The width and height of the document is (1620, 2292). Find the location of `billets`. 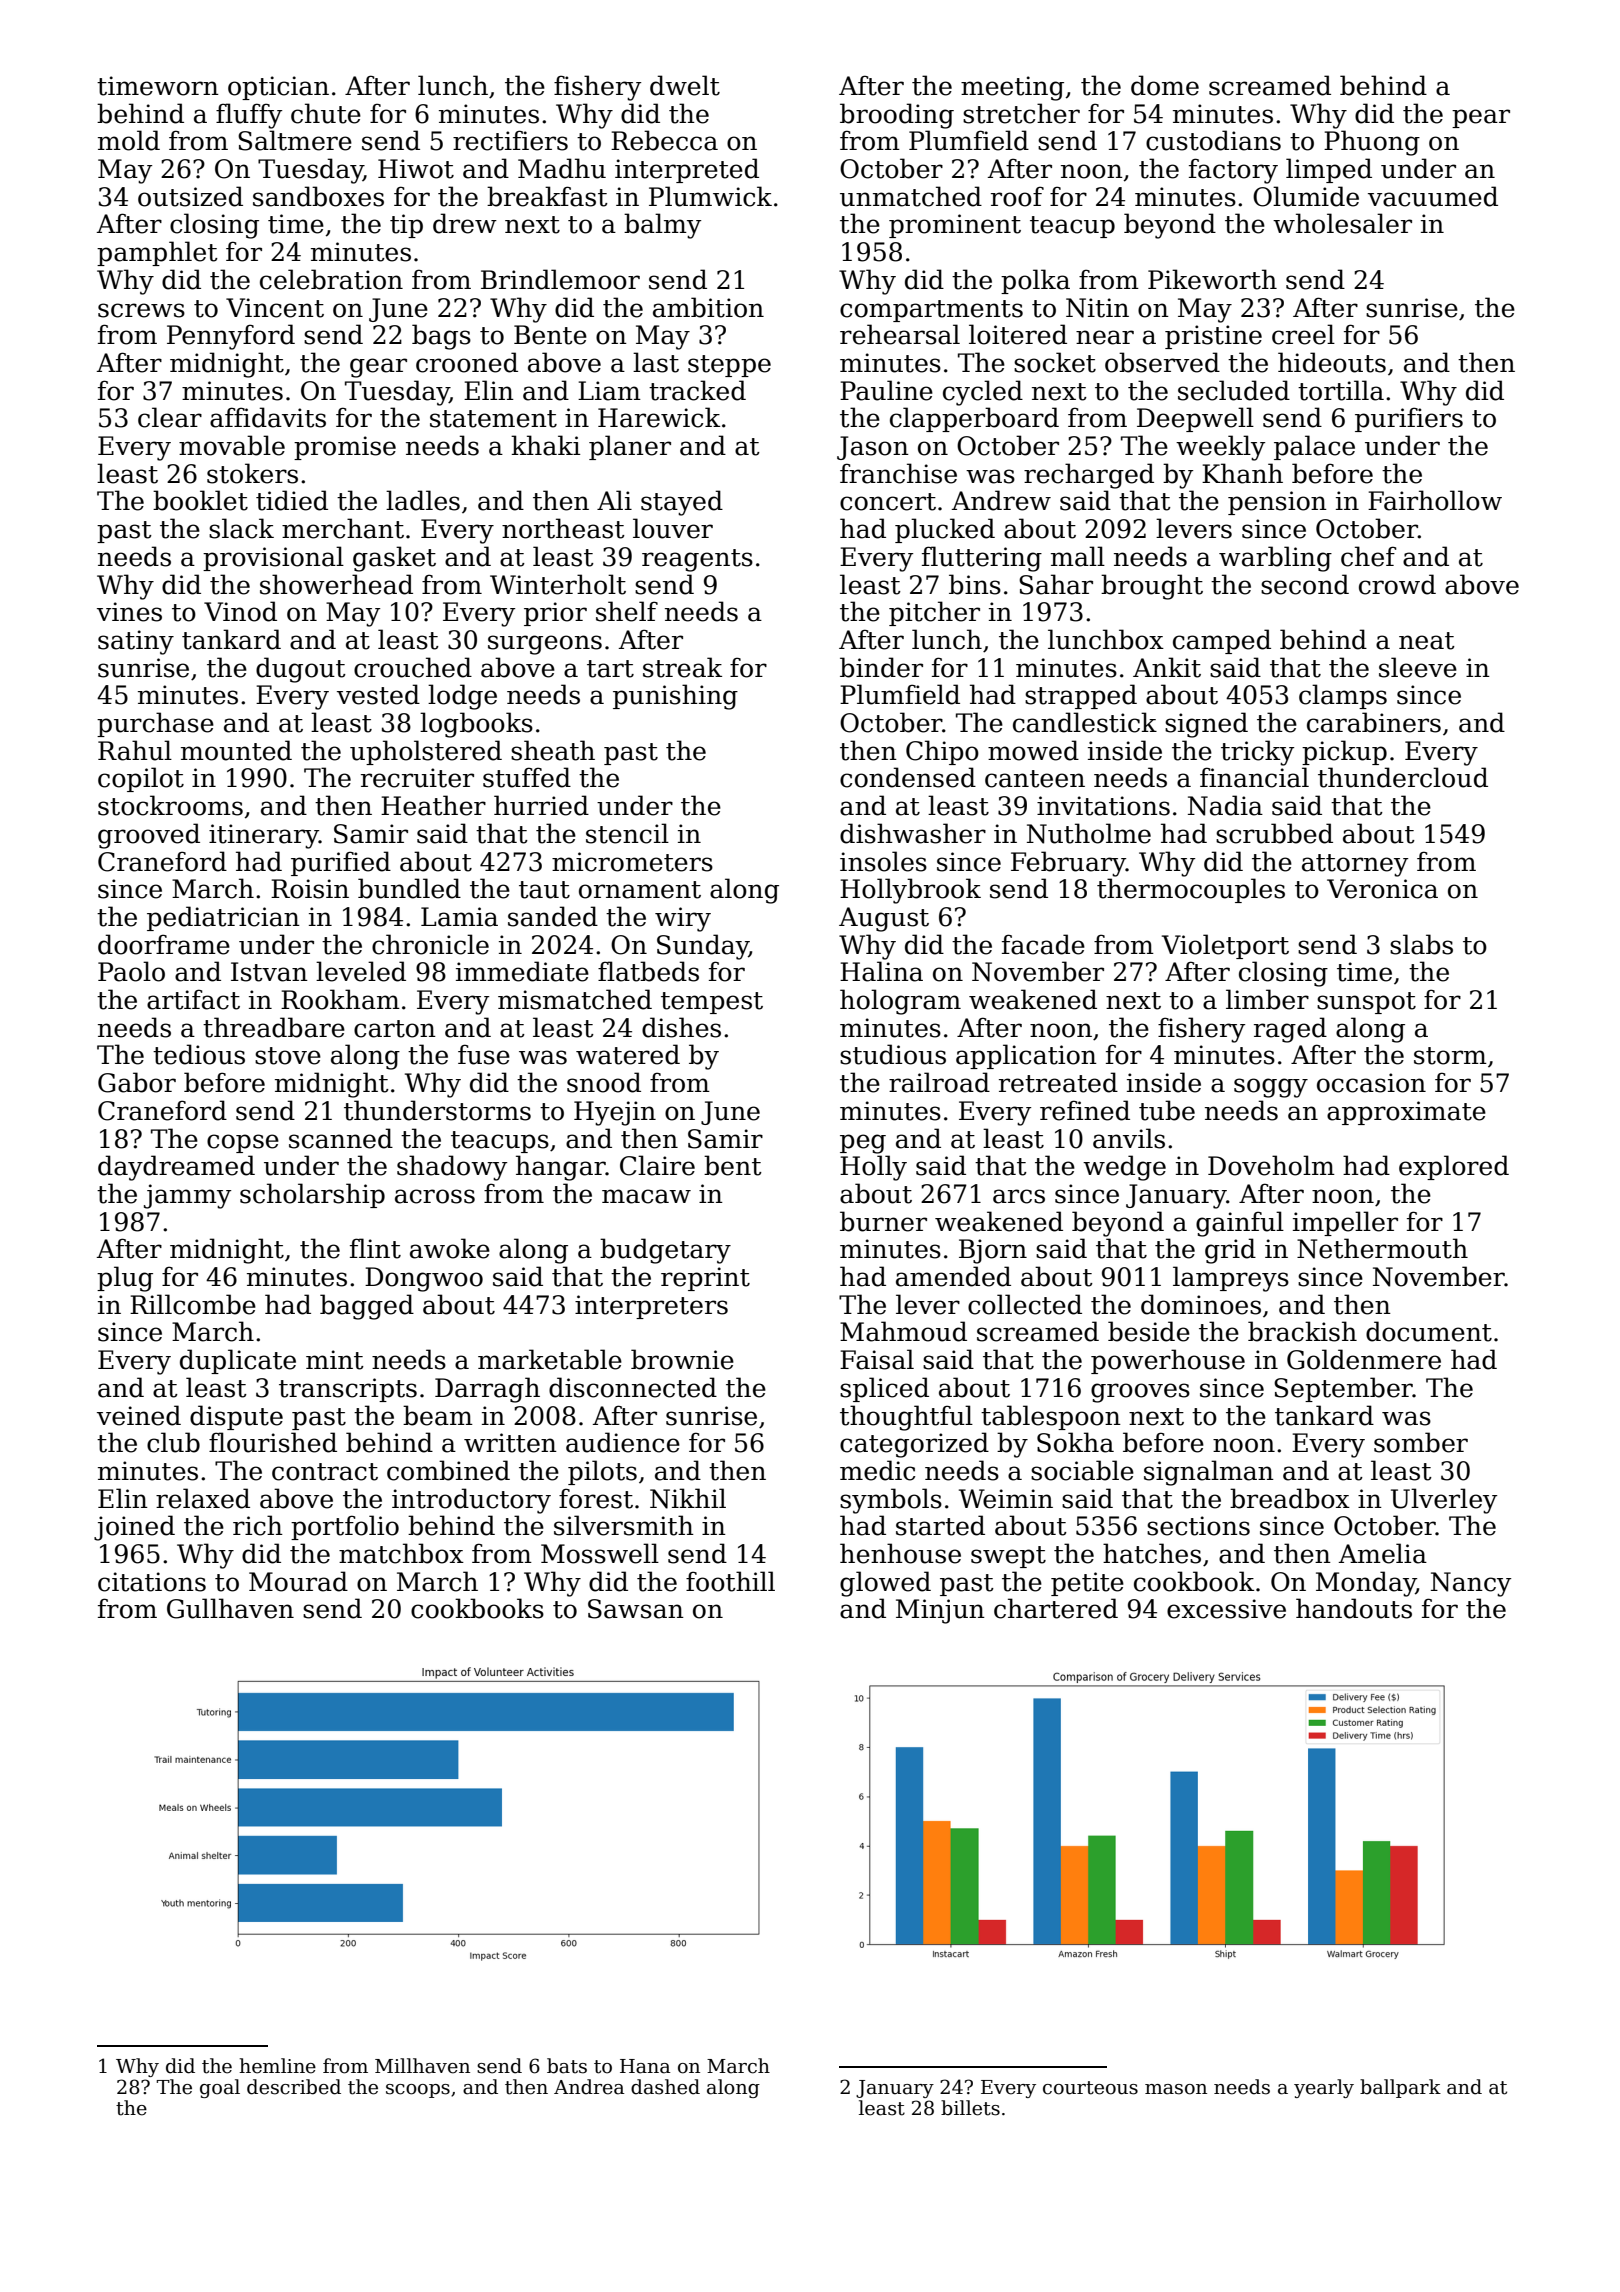

billets is located at coordinates (970, 2108).
